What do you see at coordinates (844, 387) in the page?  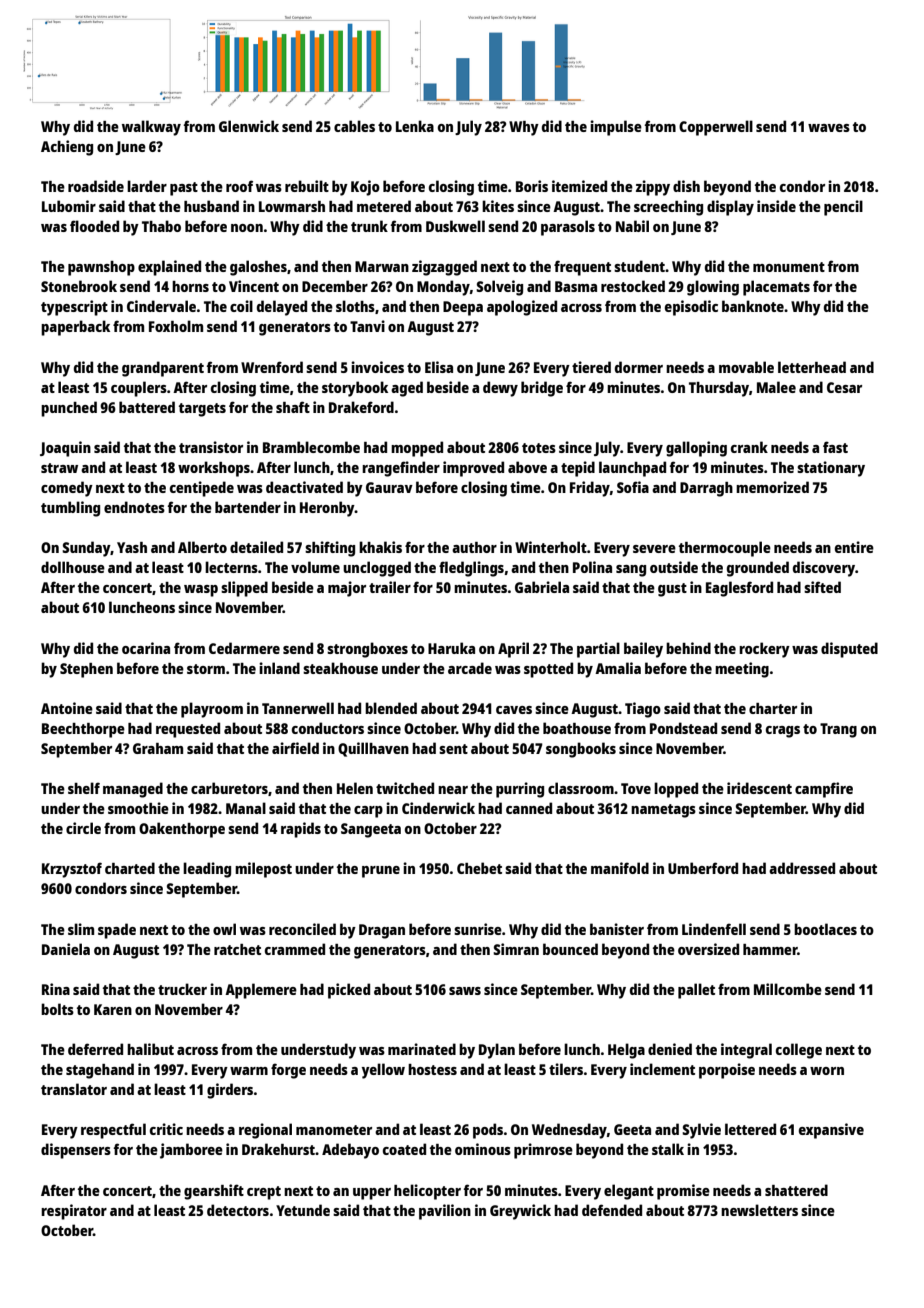 I see `Cesar` at bounding box center [844, 387].
